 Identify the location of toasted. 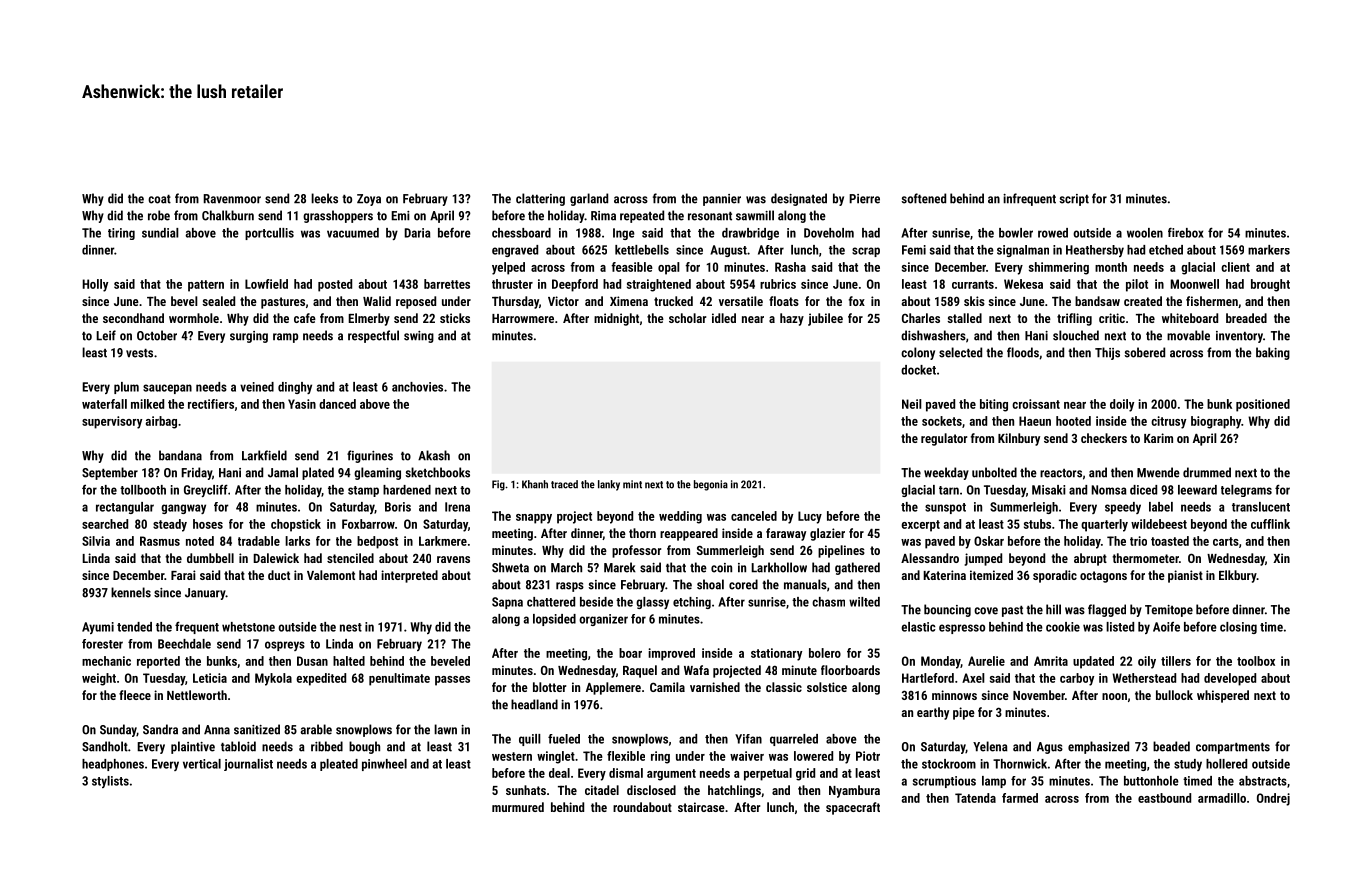
(1170, 541).
